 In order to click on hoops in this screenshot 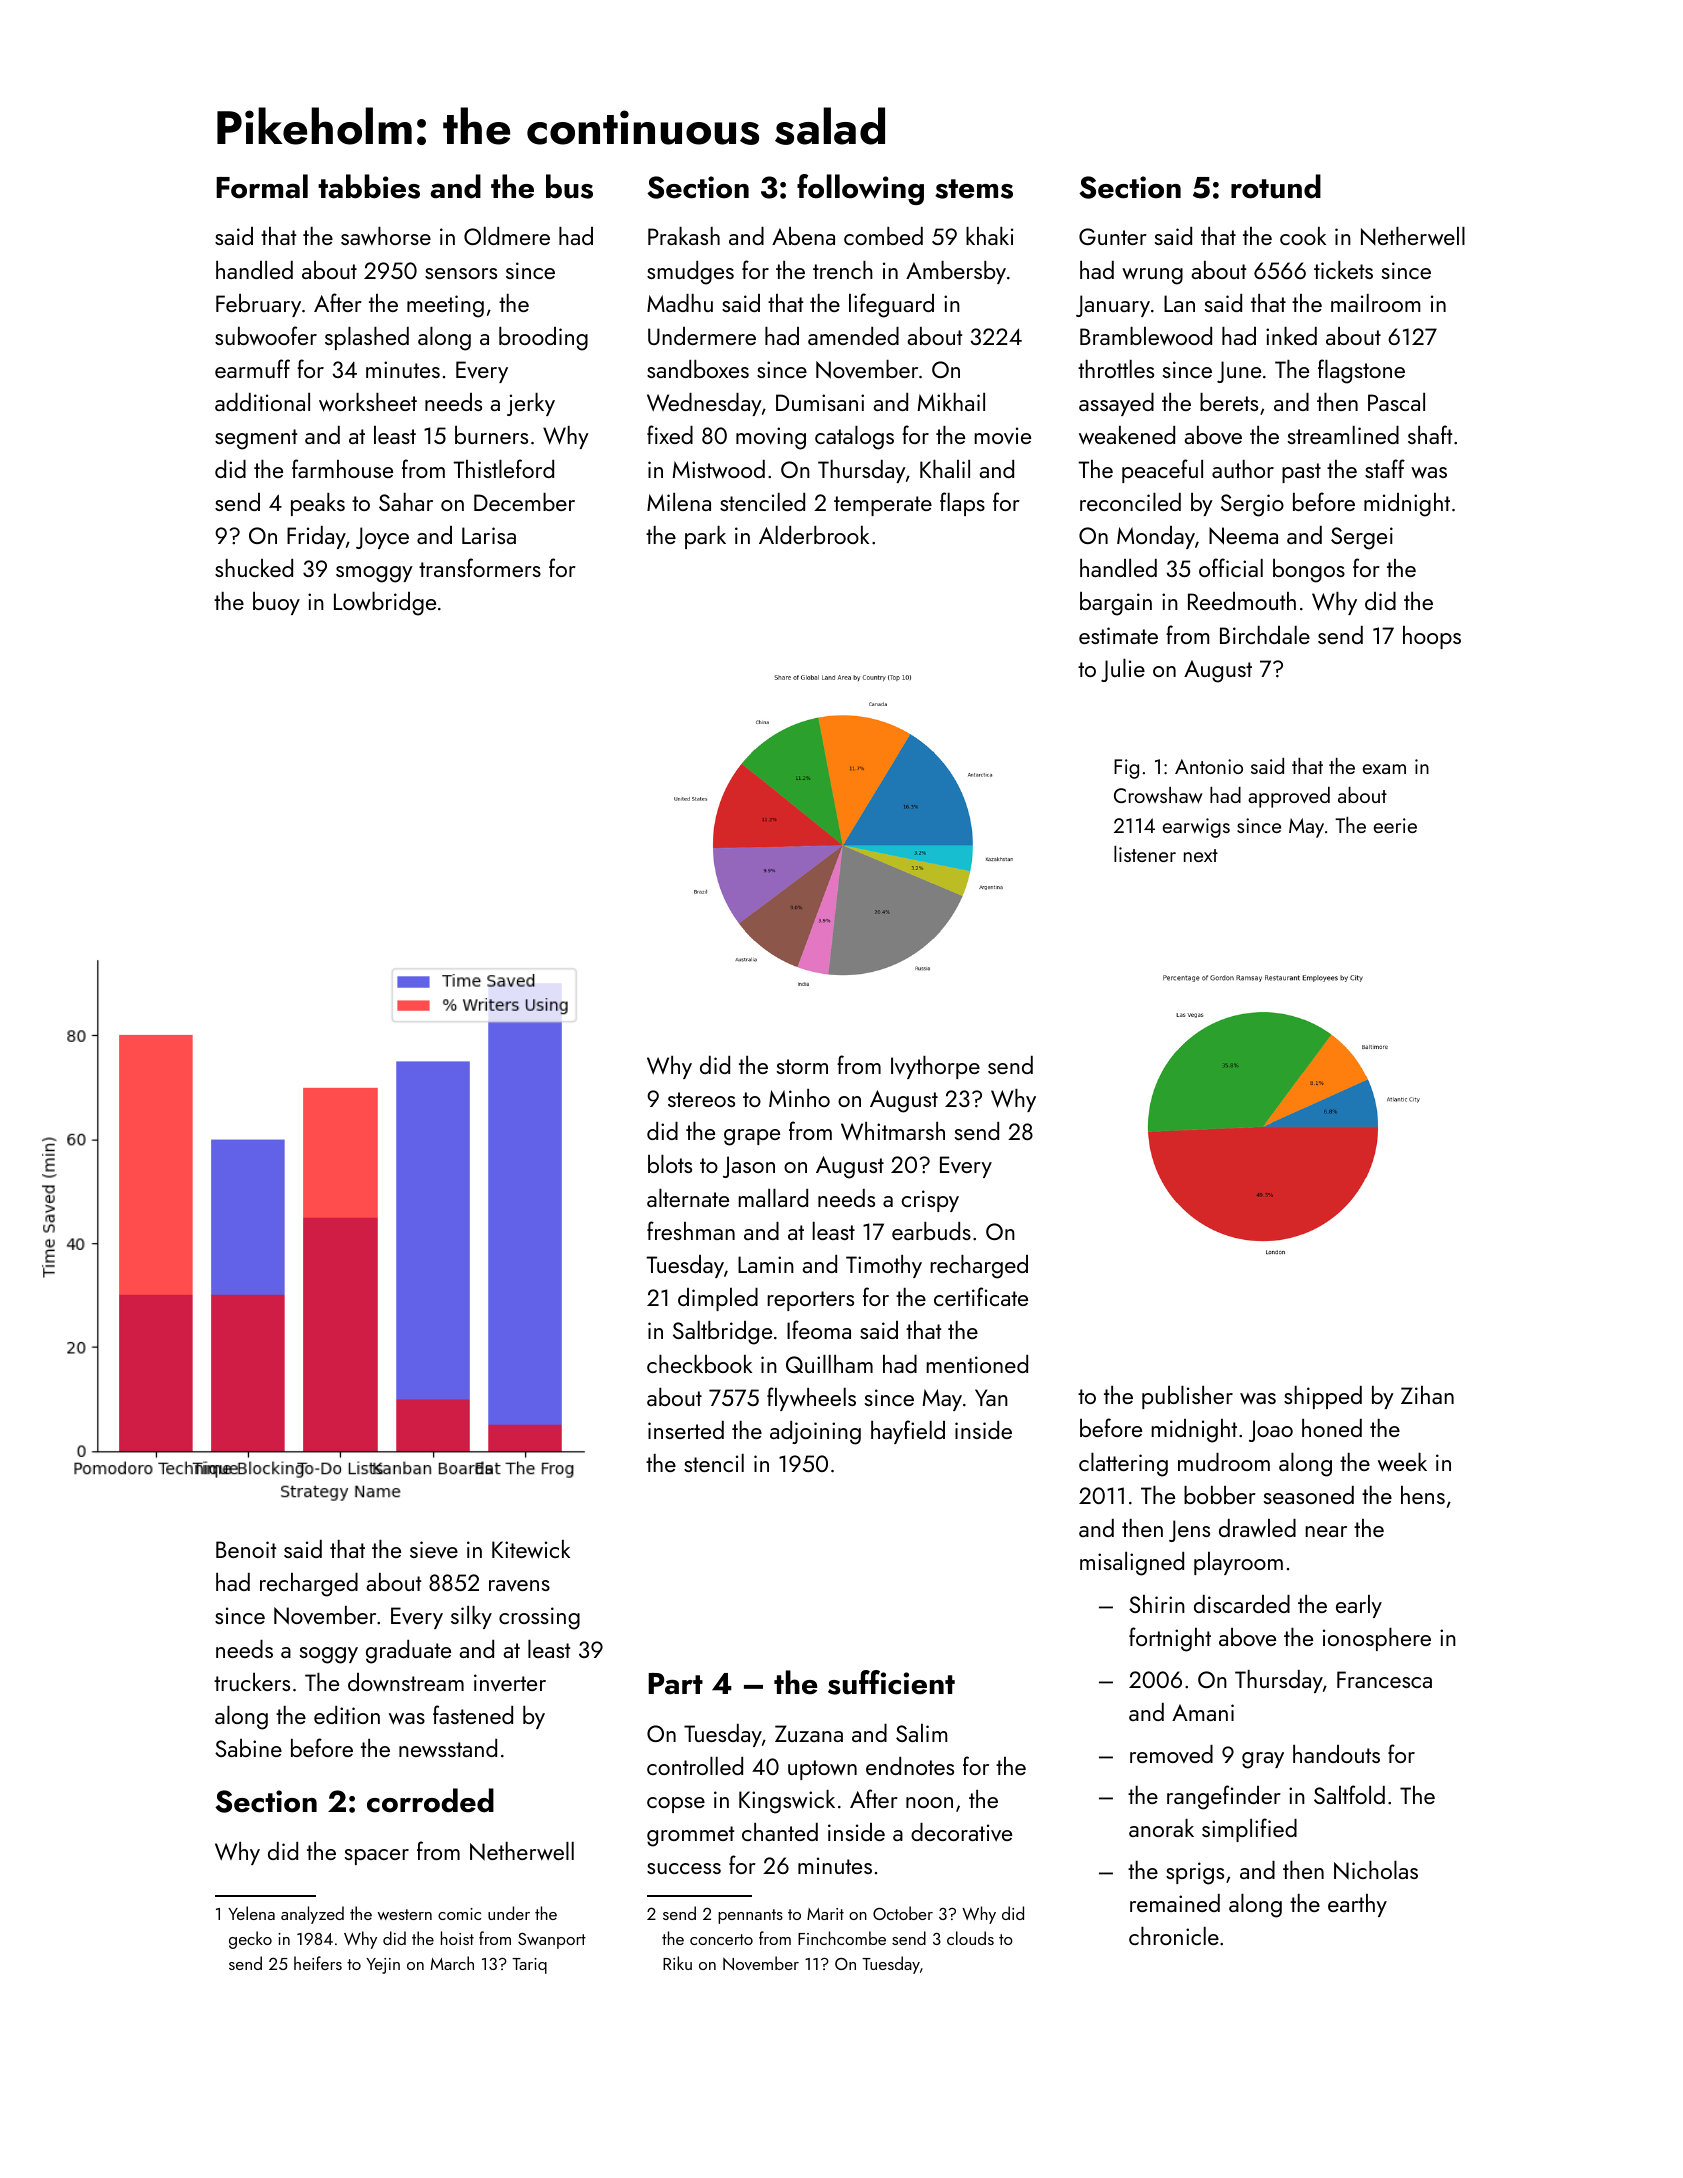, I will do `click(1432, 637)`.
